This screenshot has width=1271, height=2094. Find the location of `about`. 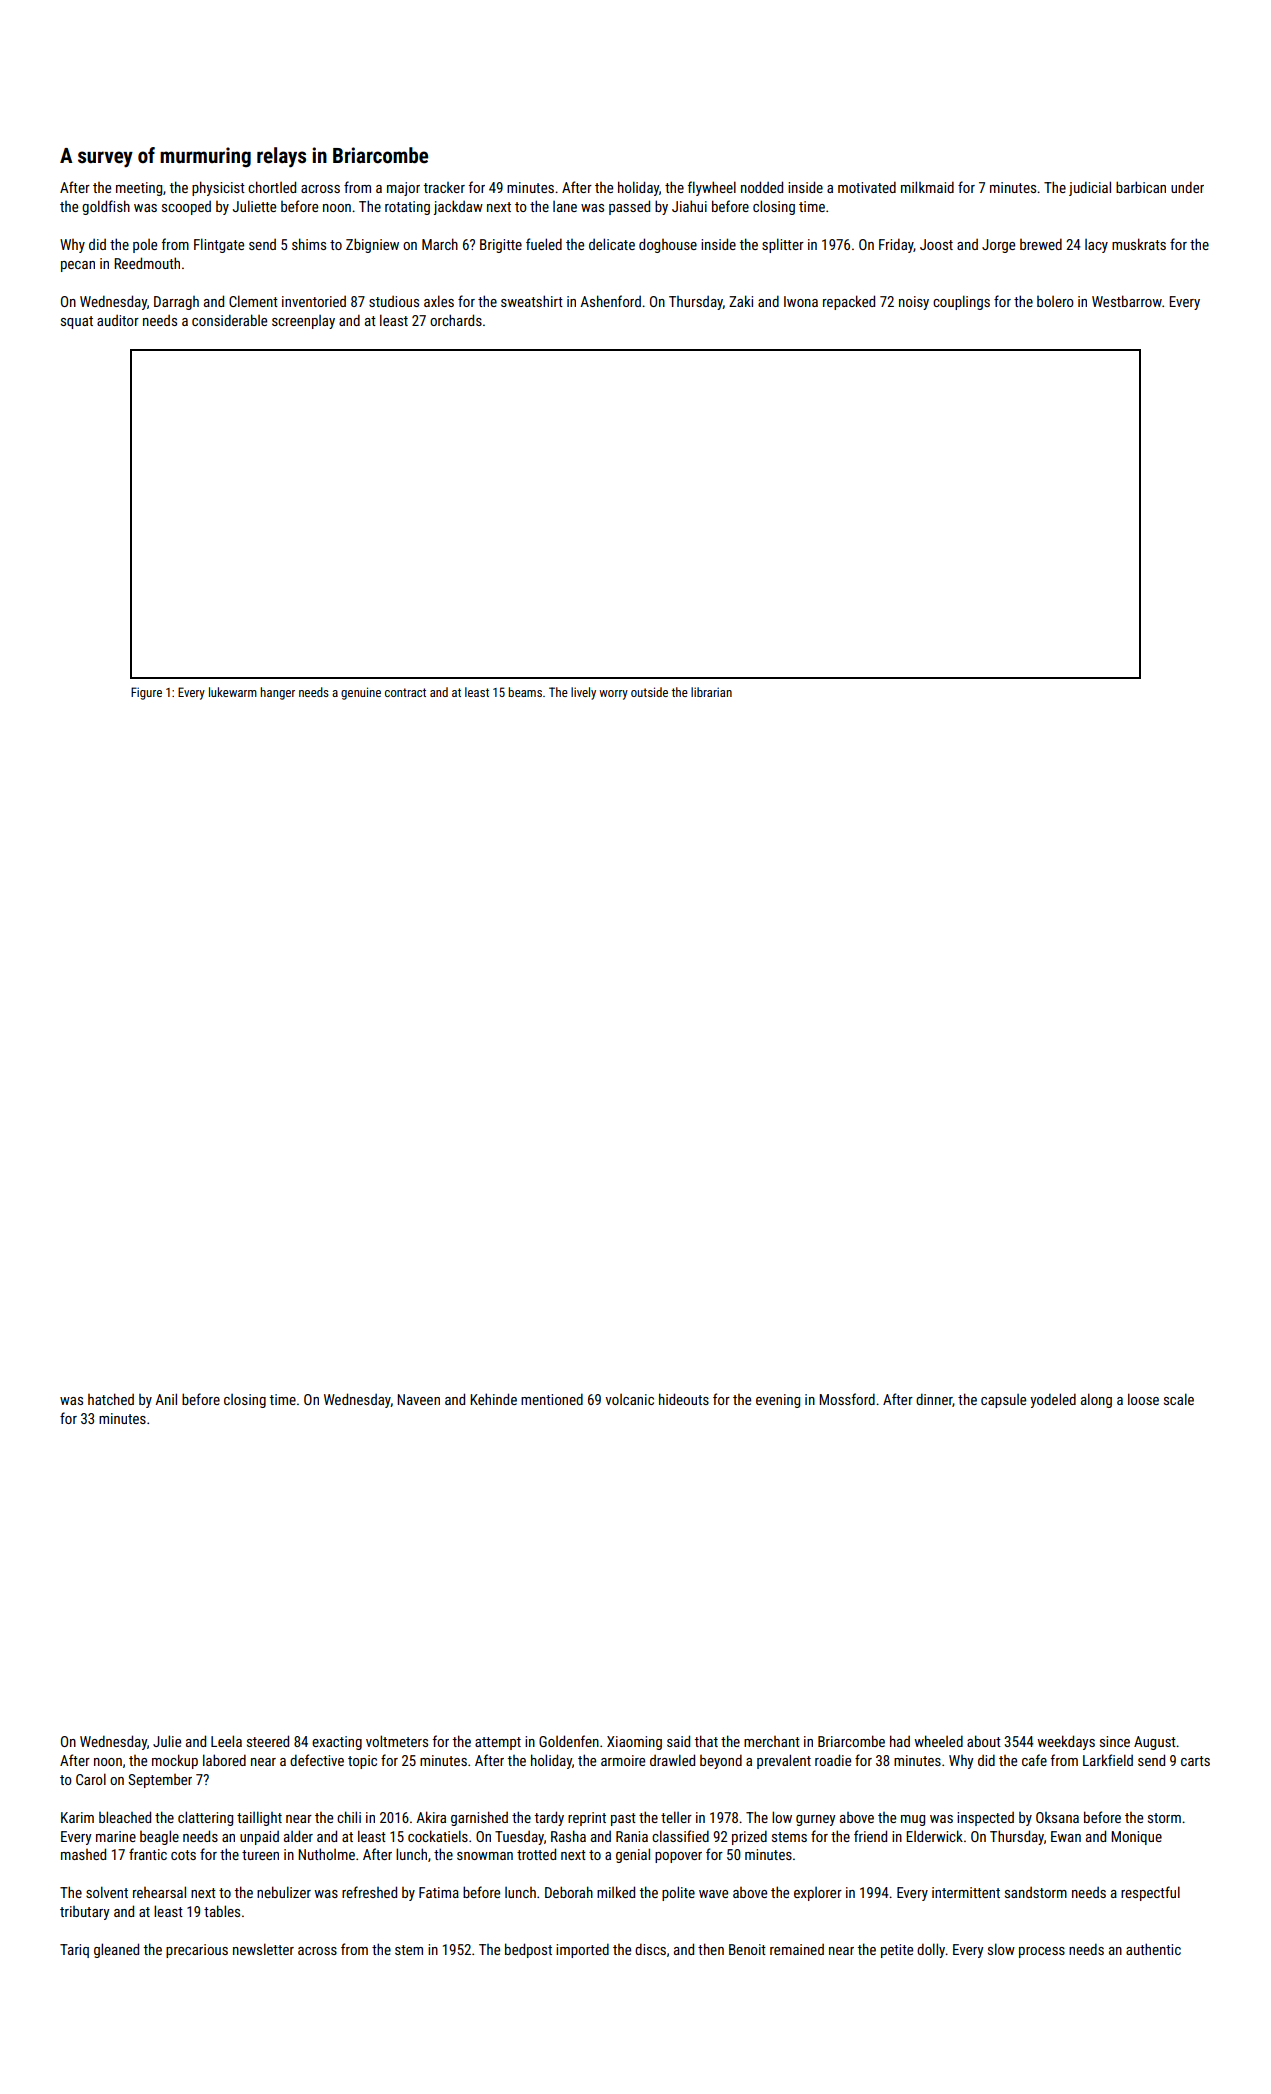

about is located at coordinates (984, 1741).
